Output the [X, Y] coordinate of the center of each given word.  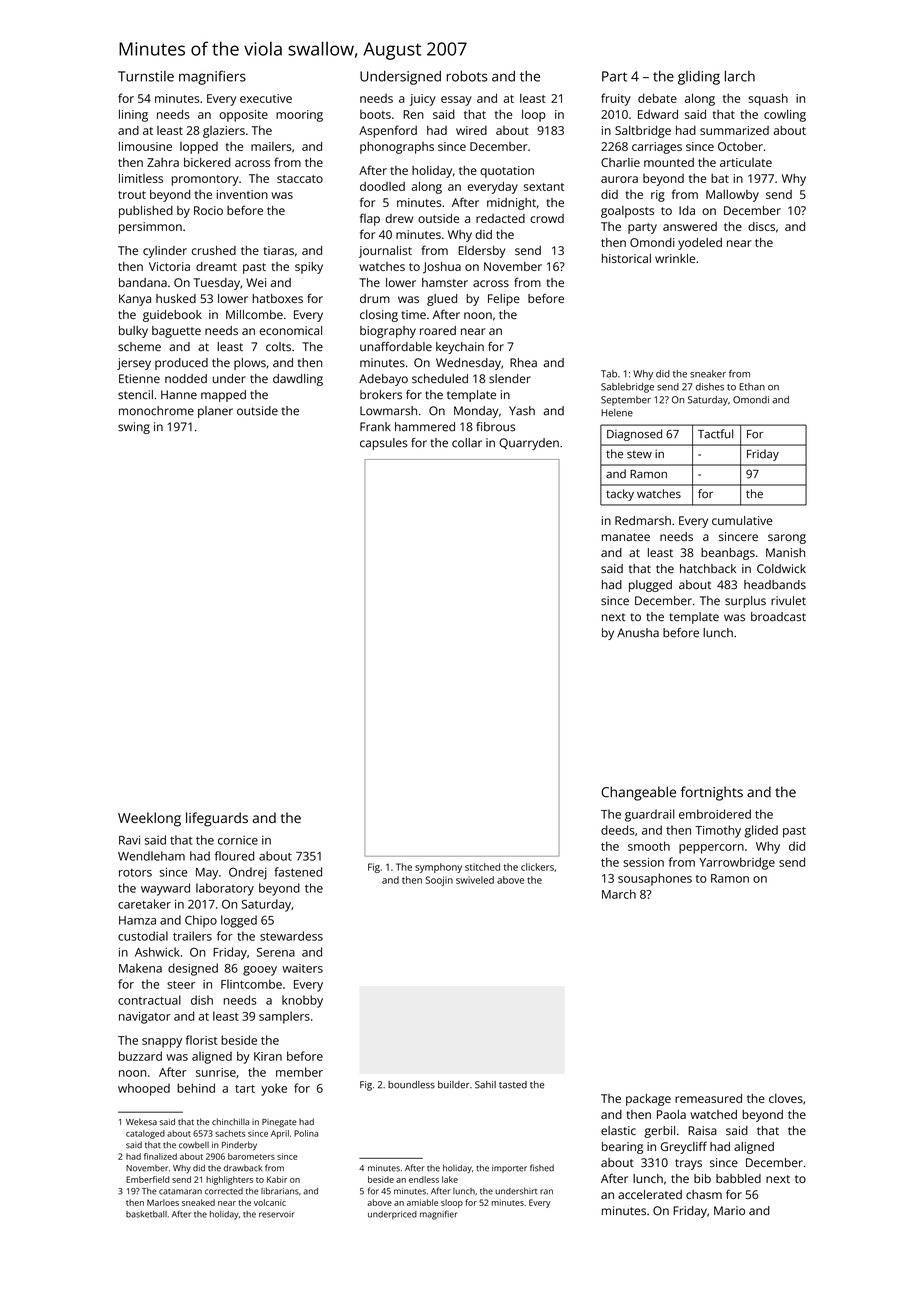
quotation [507, 172]
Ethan [752, 387]
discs [761, 226]
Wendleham [151, 856]
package [648, 1100]
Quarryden [529, 444]
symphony [438, 868]
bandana [143, 282]
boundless [411, 1085]
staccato [300, 179]
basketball [146, 1214]
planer [215, 412]
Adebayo [383, 380]
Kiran [268, 1056]
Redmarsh [643, 520]
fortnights [712, 793]
